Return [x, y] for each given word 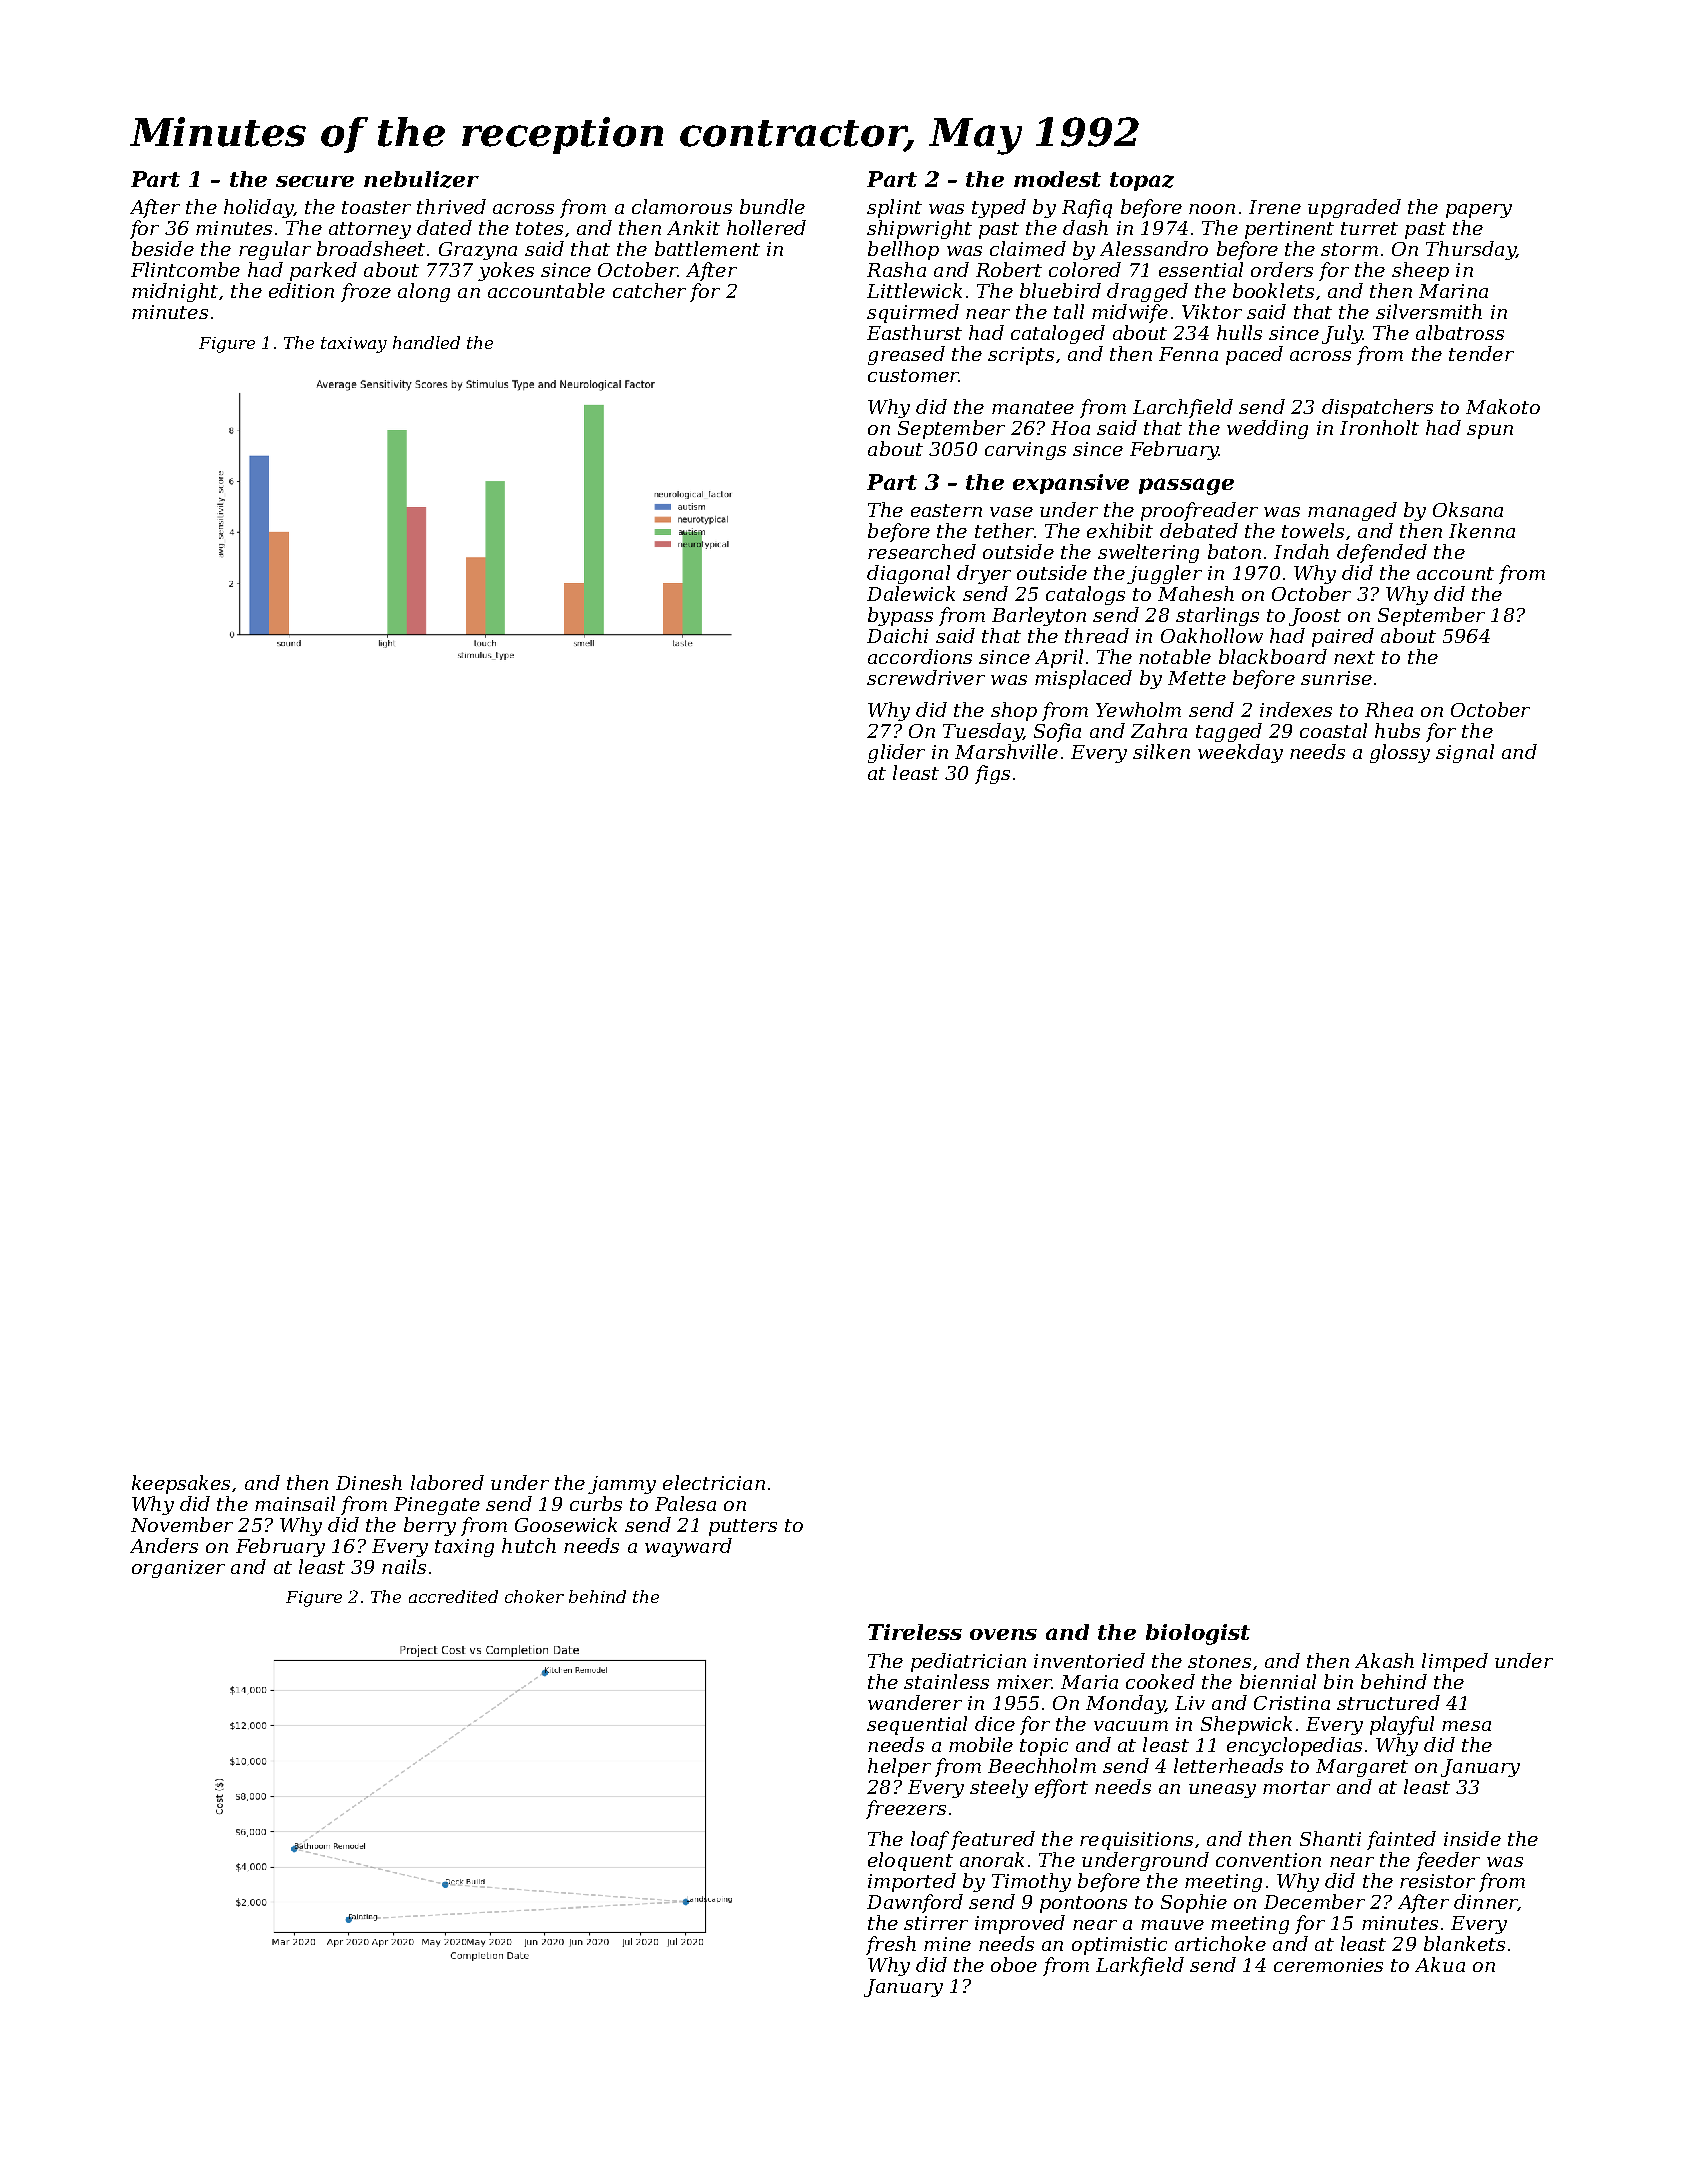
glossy [1400, 753]
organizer [178, 1569]
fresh [891, 1945]
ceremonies [1328, 1965]
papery [1479, 211]
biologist [1198, 1634]
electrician [714, 1482]
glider [896, 753]
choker [534, 1596]
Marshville [1006, 751]
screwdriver [926, 677]
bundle [772, 206]
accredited [453, 1596]
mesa [1466, 1726]
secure [315, 181]
